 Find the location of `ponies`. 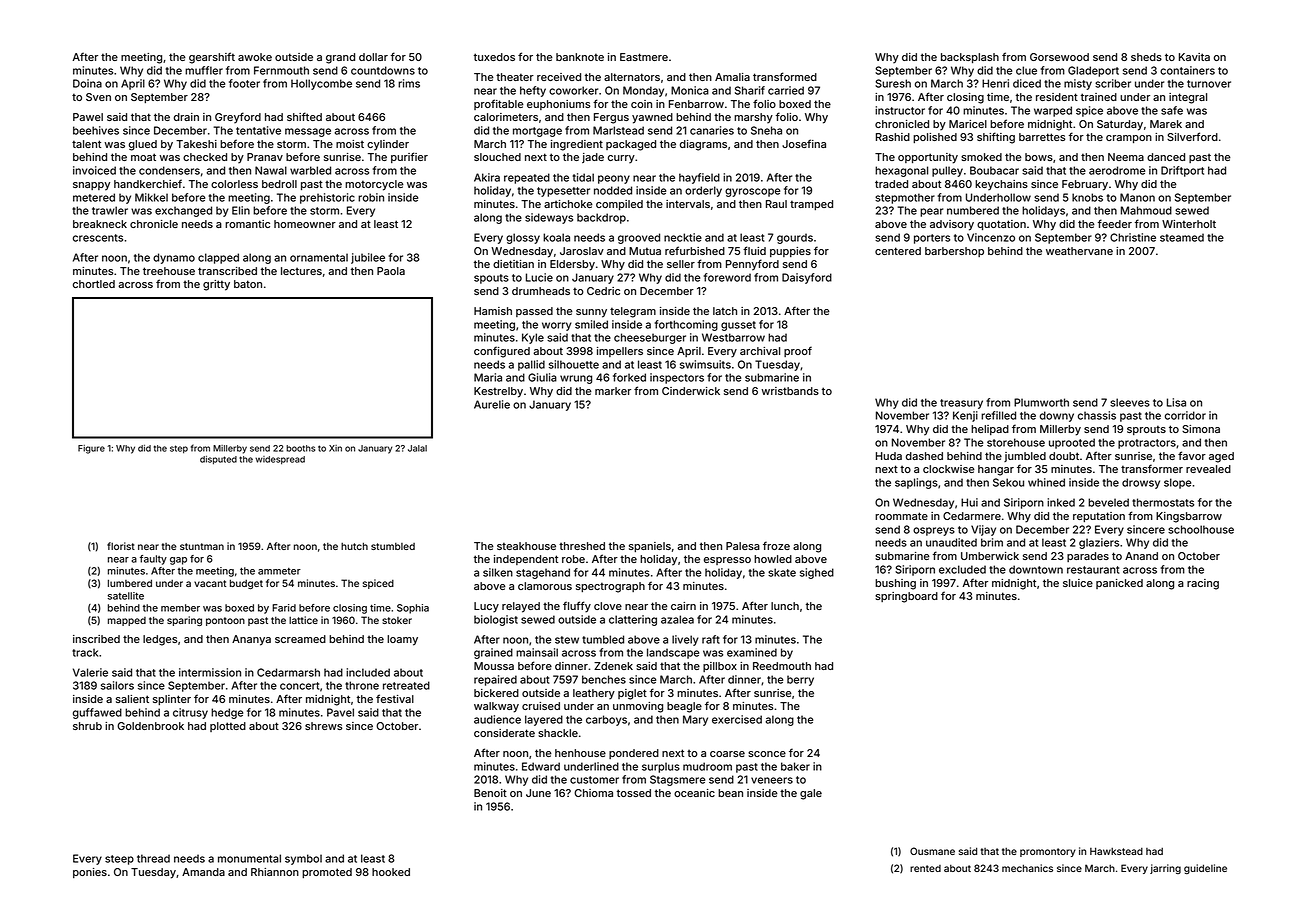

ponies is located at coordinates (90, 873).
